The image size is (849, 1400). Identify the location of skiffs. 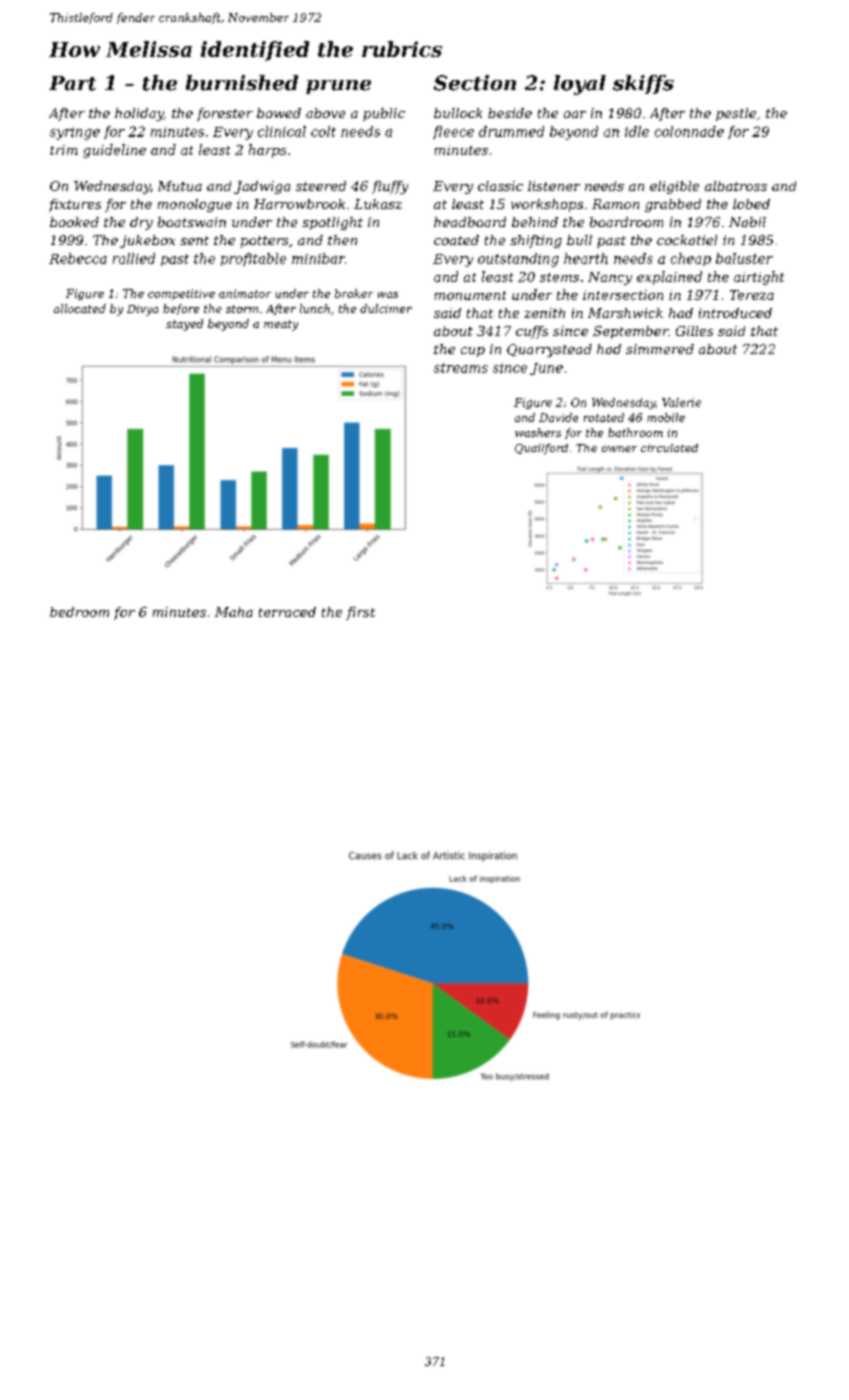
(643, 84).
